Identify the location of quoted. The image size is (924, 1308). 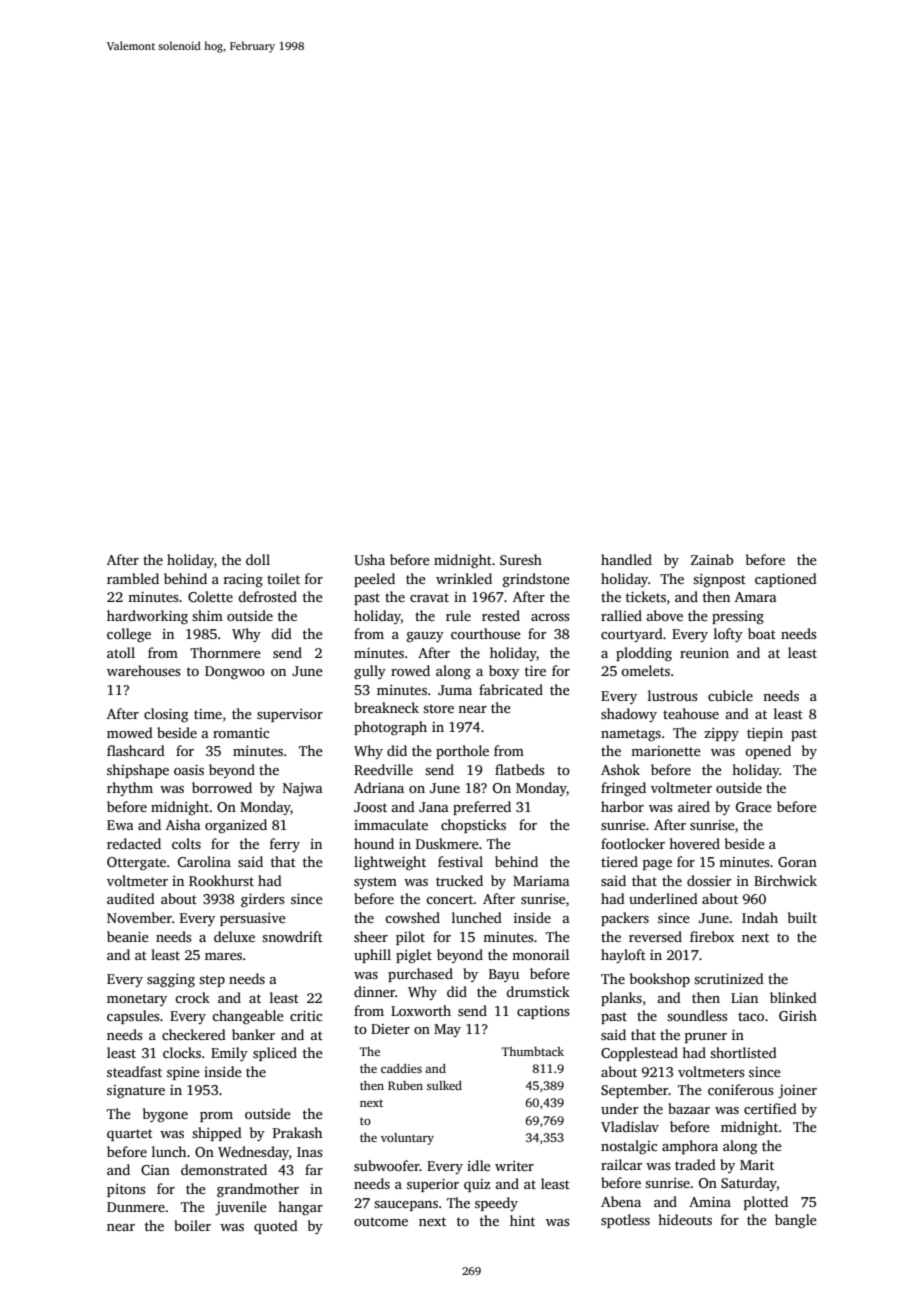
(276, 1227).
